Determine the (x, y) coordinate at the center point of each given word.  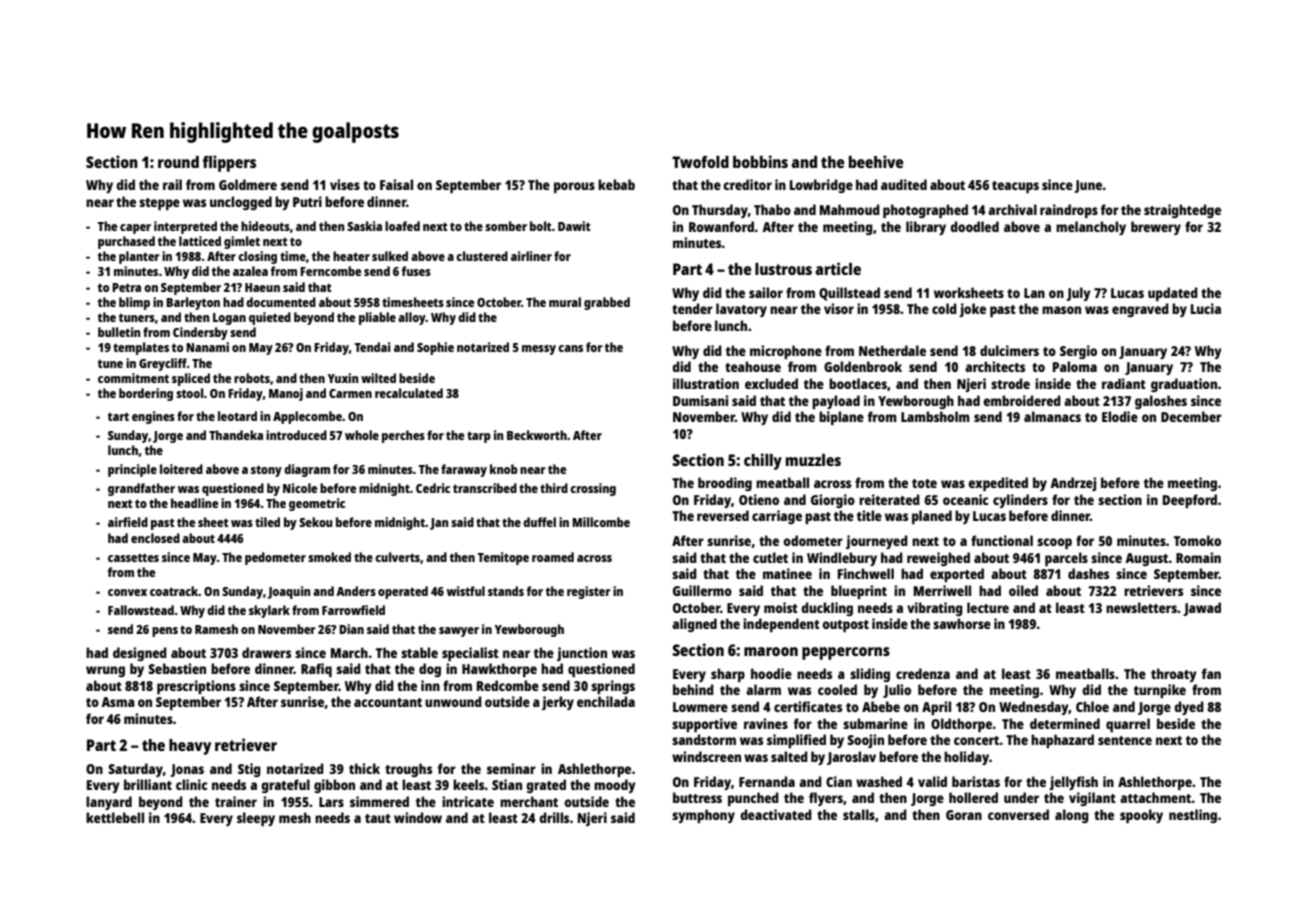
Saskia (364, 226)
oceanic (966, 499)
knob (504, 469)
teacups (1015, 187)
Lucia (1206, 308)
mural (565, 302)
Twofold (700, 162)
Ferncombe (330, 271)
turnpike (1160, 691)
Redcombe (508, 685)
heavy (190, 747)
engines (153, 417)
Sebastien (177, 668)
